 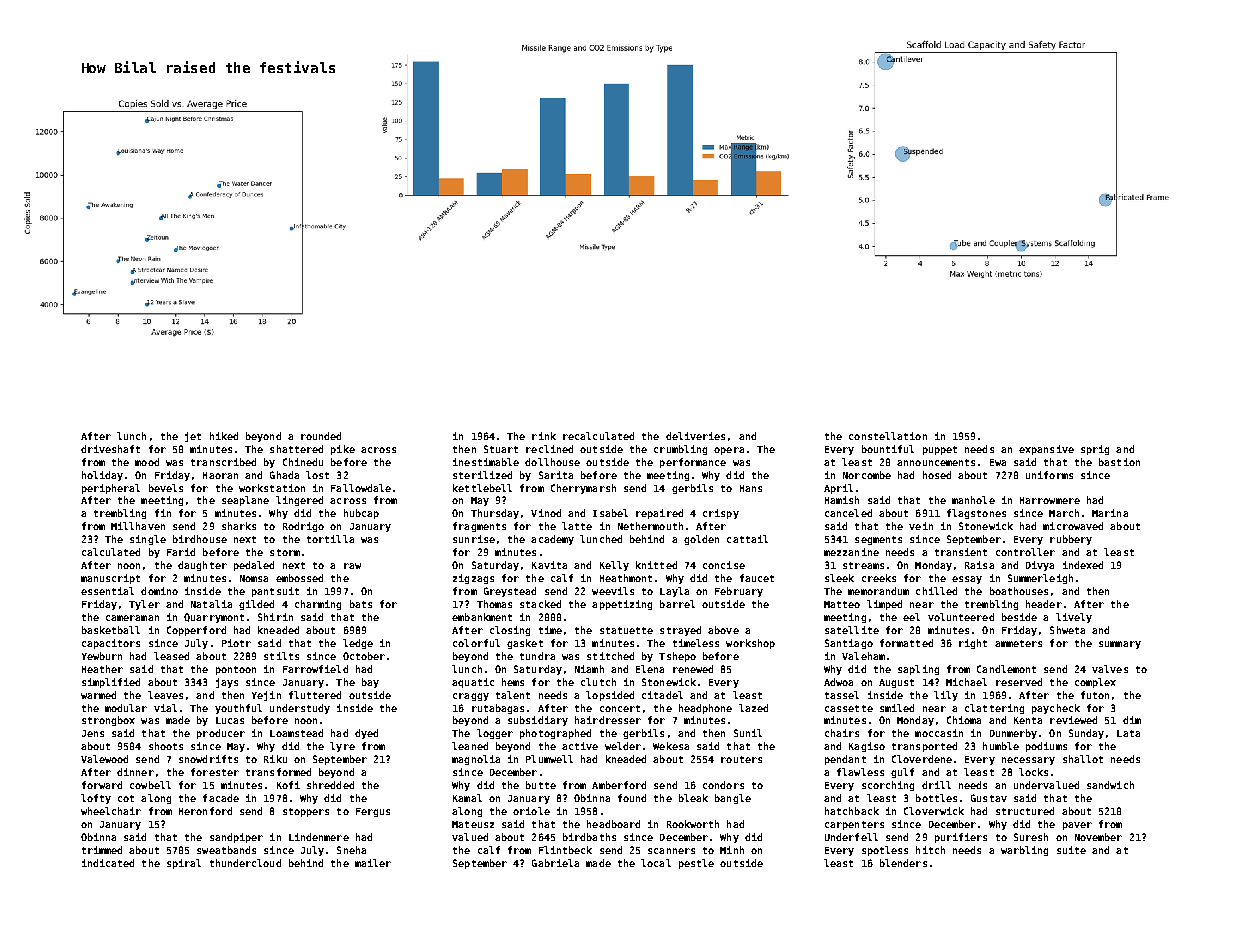 I want to click on thundercloud, so click(x=245, y=863).
